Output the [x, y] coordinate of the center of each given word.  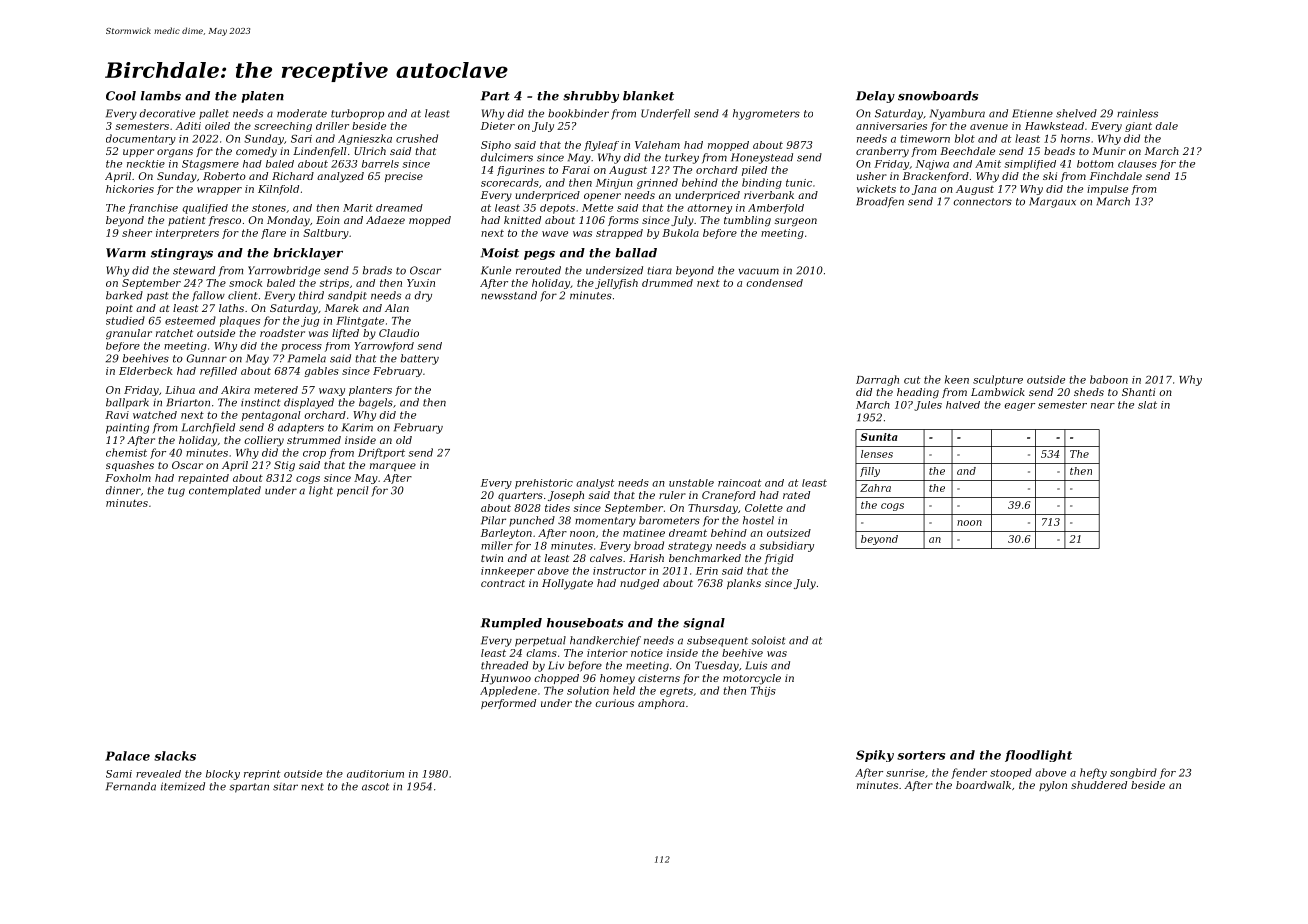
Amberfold [776, 209]
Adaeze [385, 220]
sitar [285, 787]
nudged [639, 584]
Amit [988, 164]
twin [492, 558]
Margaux [1052, 202]
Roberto [224, 176]
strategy [690, 547]
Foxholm [128, 478]
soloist [768, 640]
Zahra [875, 488]
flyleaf [601, 146]
